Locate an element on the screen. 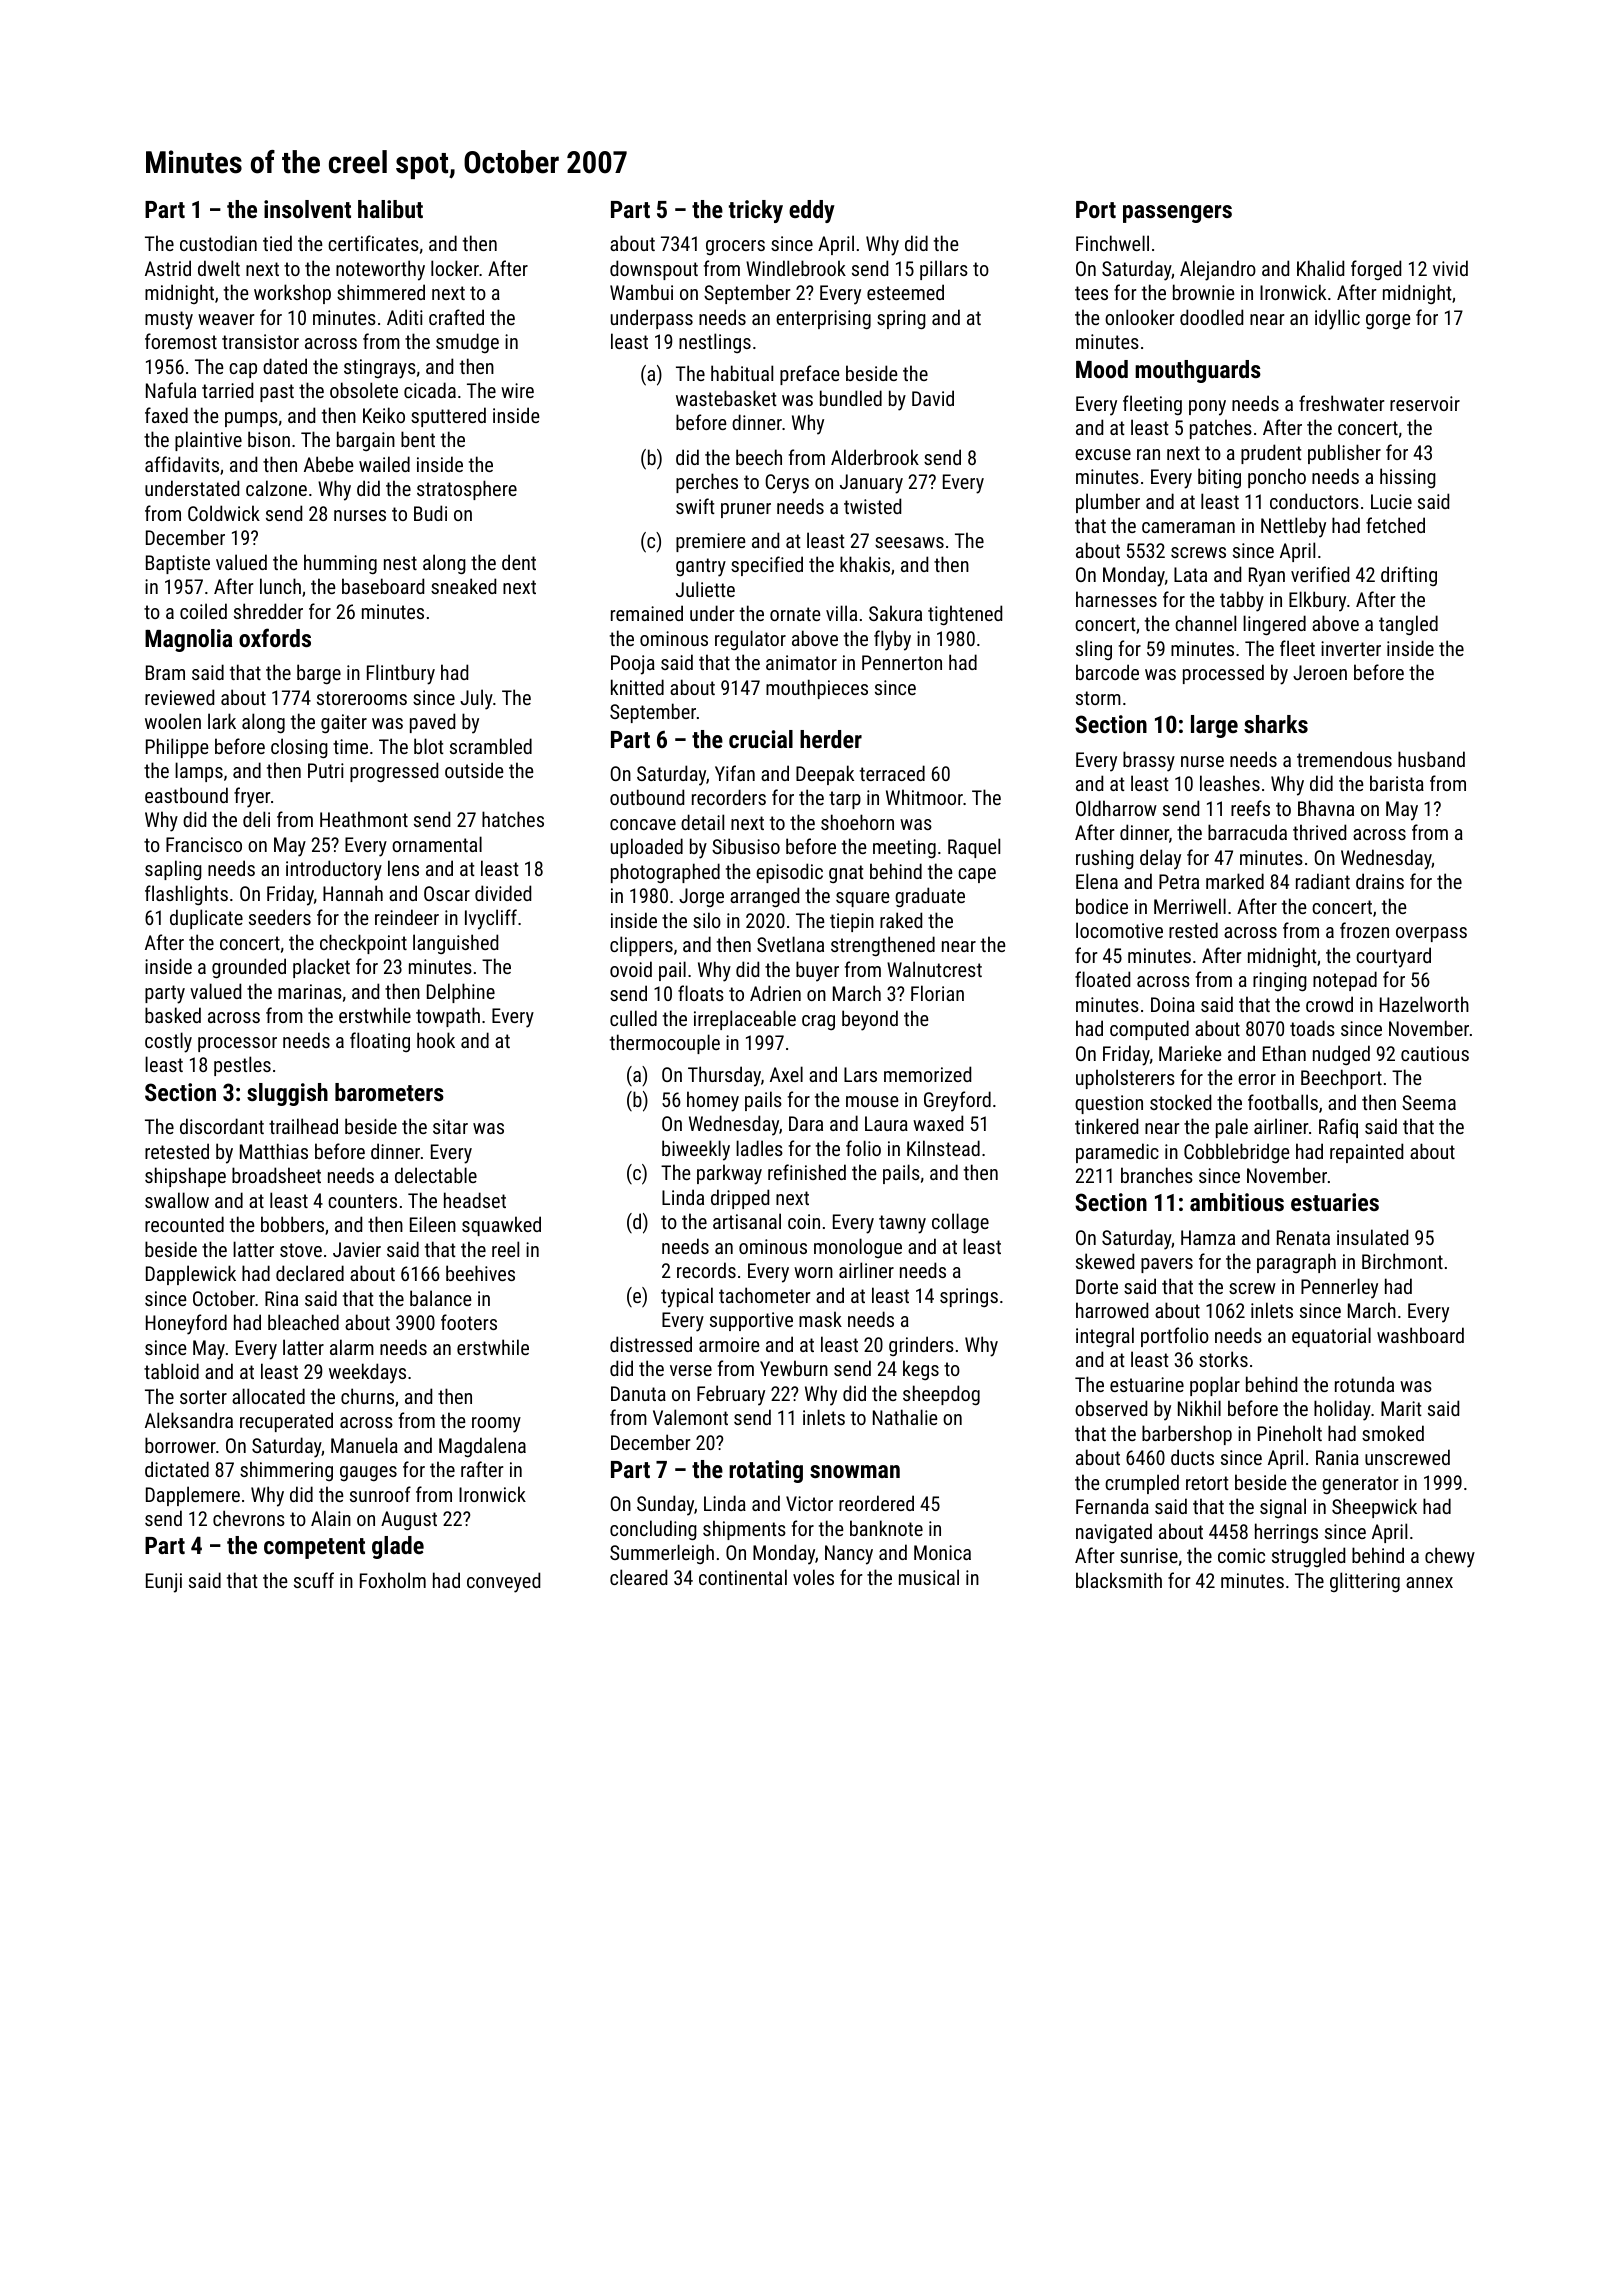 The image size is (1620, 2292). Eunji is located at coordinates (164, 1583).
